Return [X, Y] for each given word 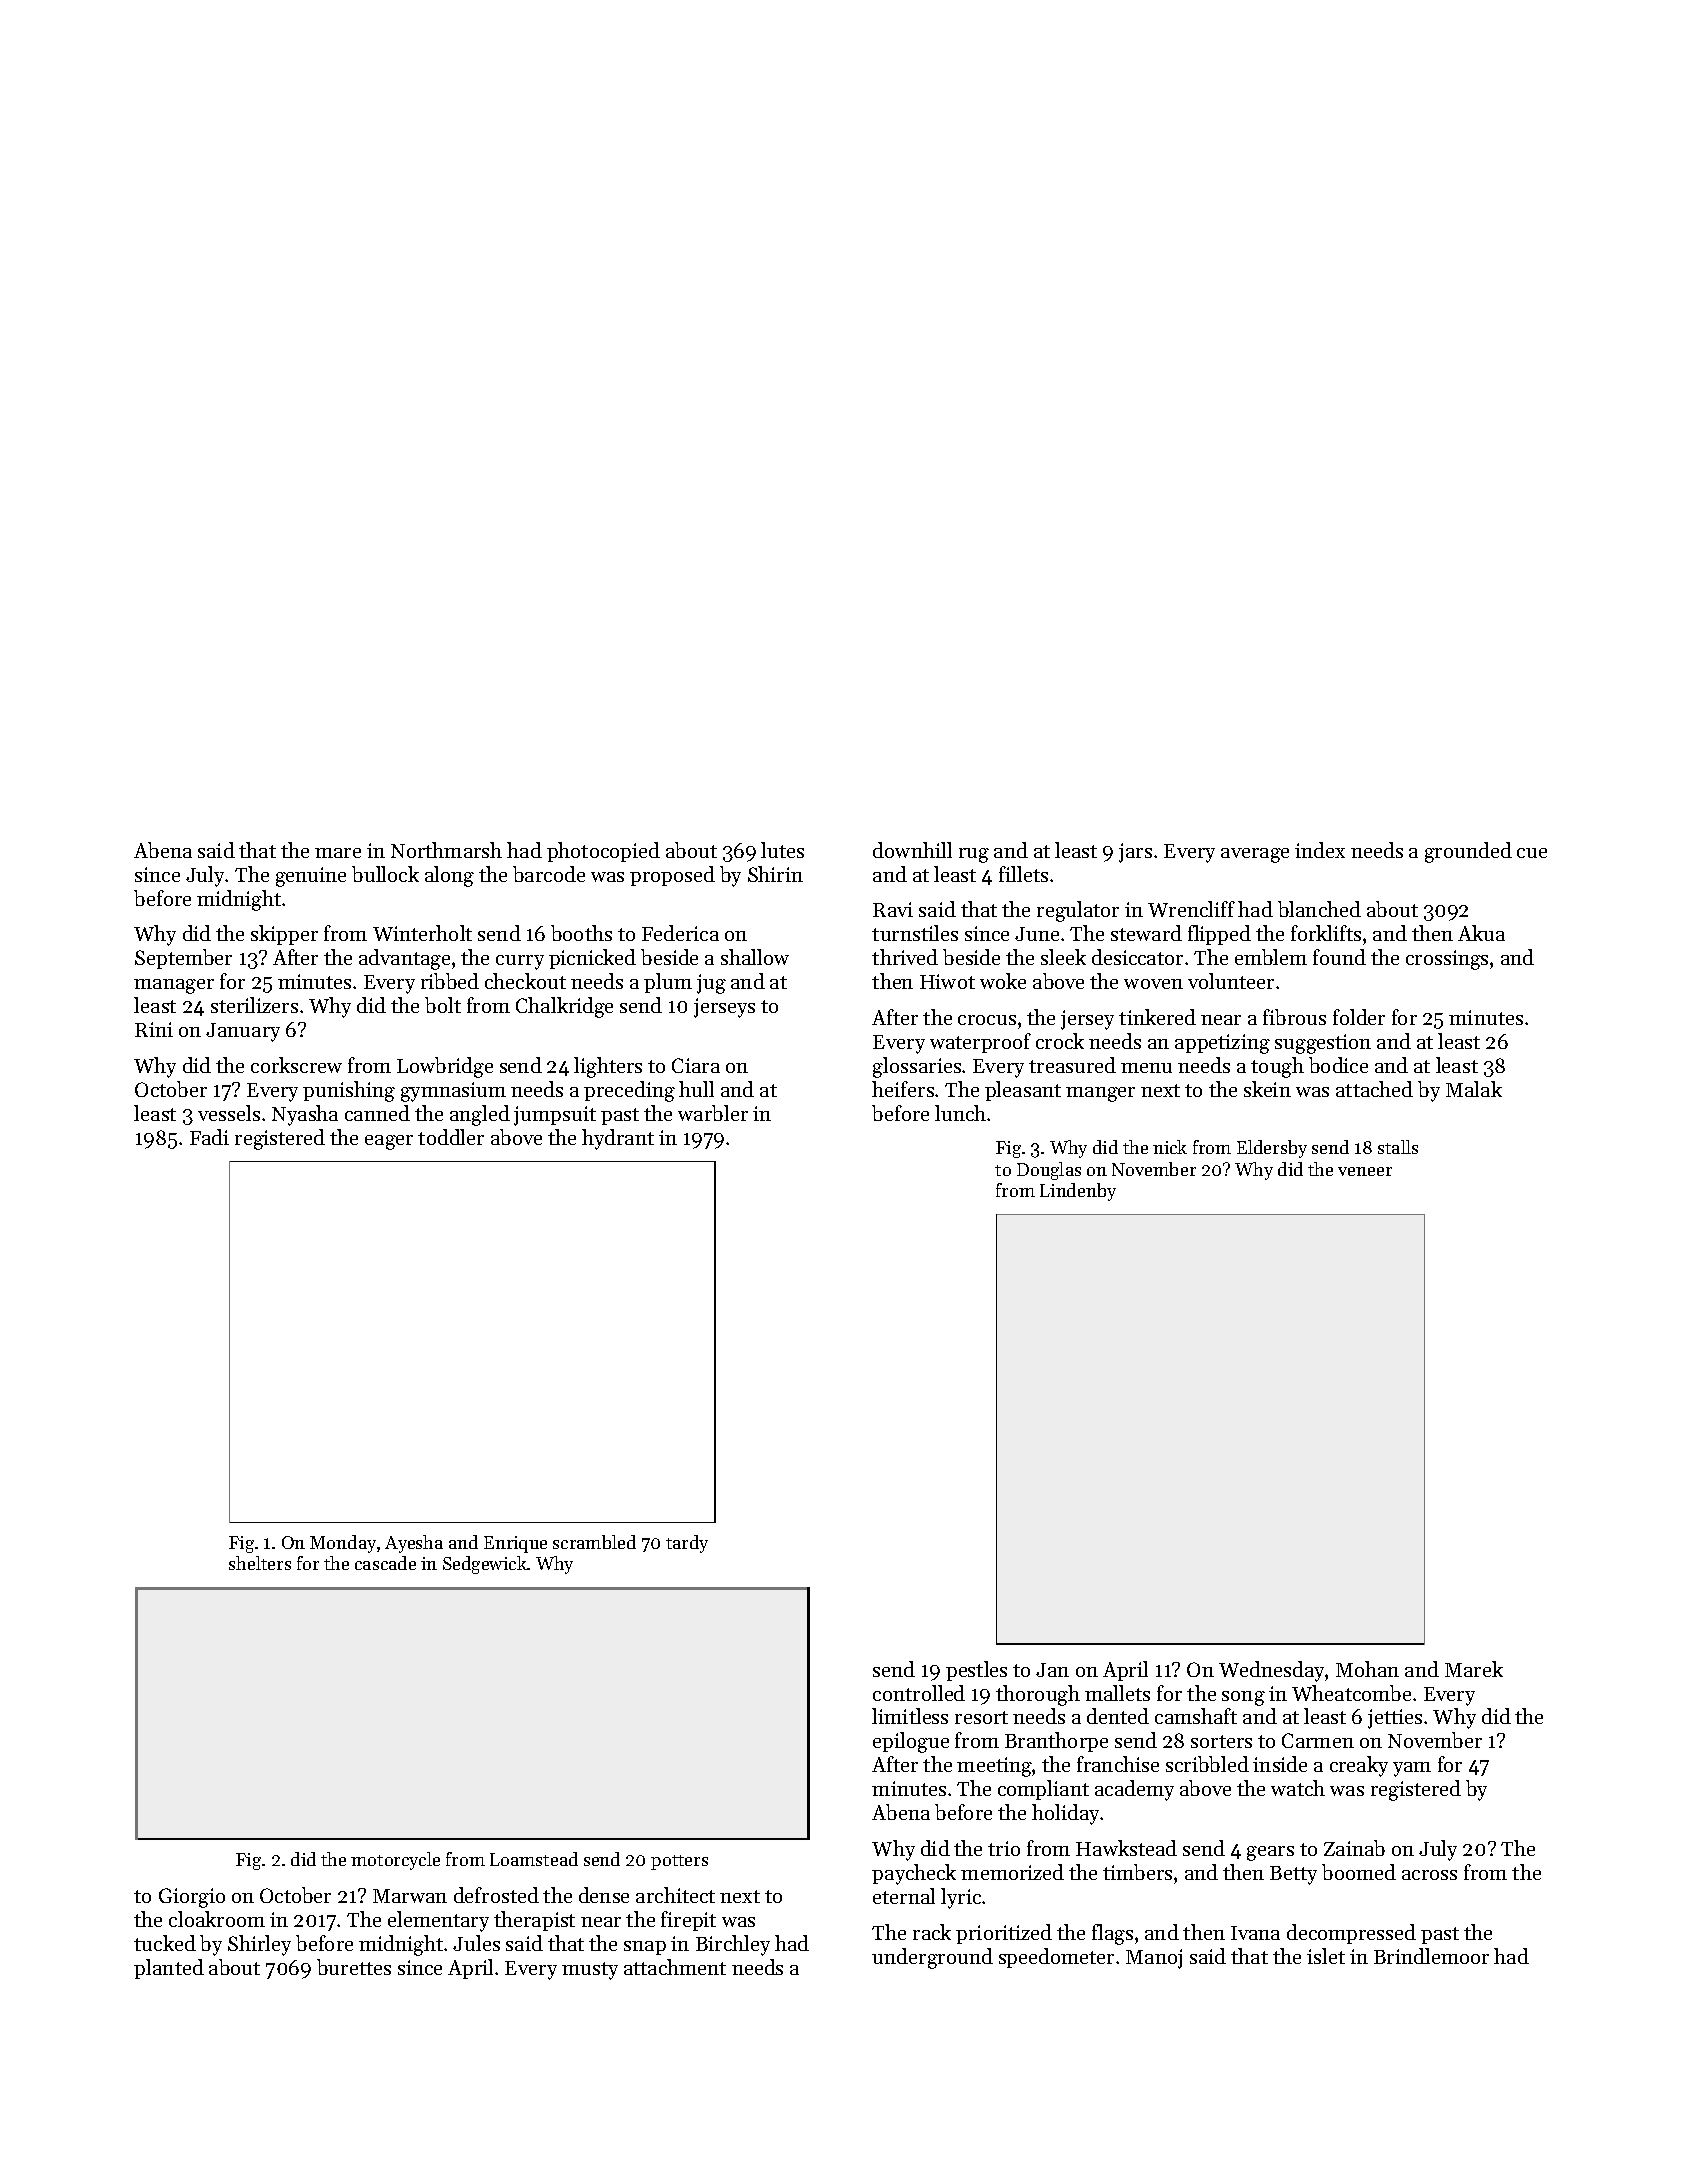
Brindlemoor [1431, 1956]
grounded [1468, 852]
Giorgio [192, 1898]
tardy [687, 1544]
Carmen [1318, 1740]
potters [679, 1862]
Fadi [209, 1137]
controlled [919, 1693]
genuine [311, 877]
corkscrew [296, 1065]
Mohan [1367, 1669]
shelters [260, 1563]
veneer [1365, 1171]
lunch [960, 1113]
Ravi [893, 909]
